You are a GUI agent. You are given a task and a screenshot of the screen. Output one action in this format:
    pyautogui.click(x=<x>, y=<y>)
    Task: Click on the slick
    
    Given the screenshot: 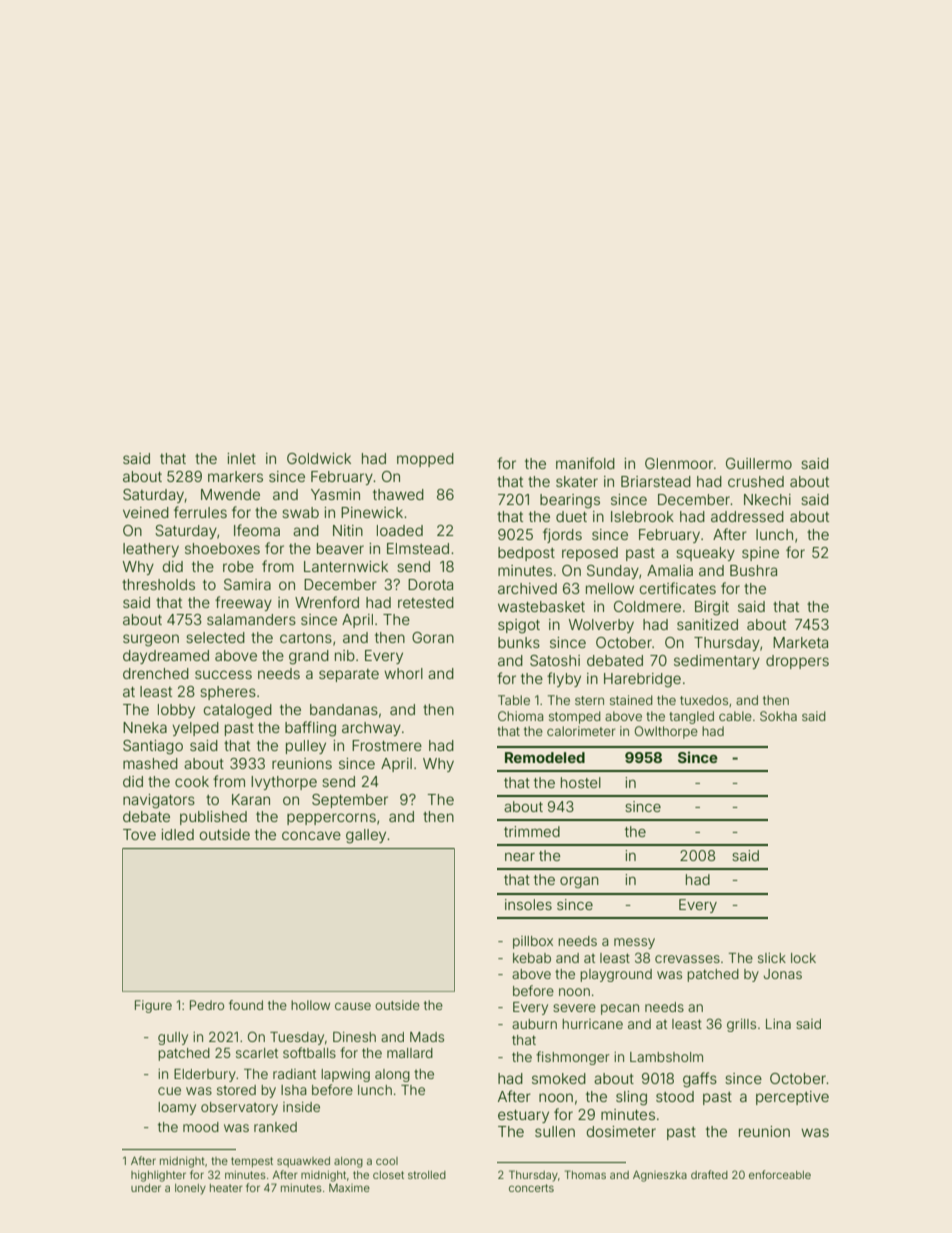 What is the action you would take?
    pyautogui.click(x=772, y=958)
